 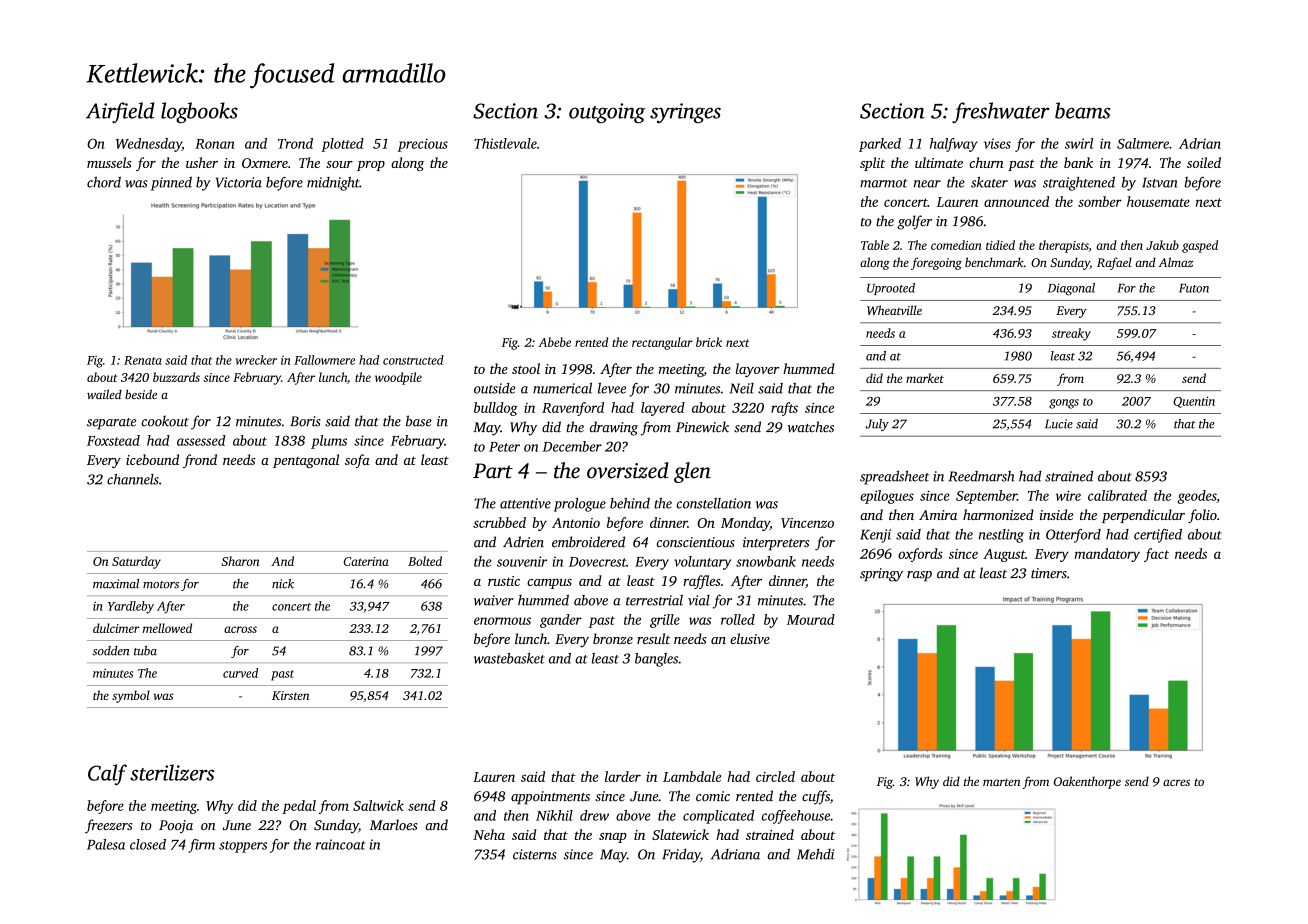 I want to click on rectangular, so click(x=662, y=343).
